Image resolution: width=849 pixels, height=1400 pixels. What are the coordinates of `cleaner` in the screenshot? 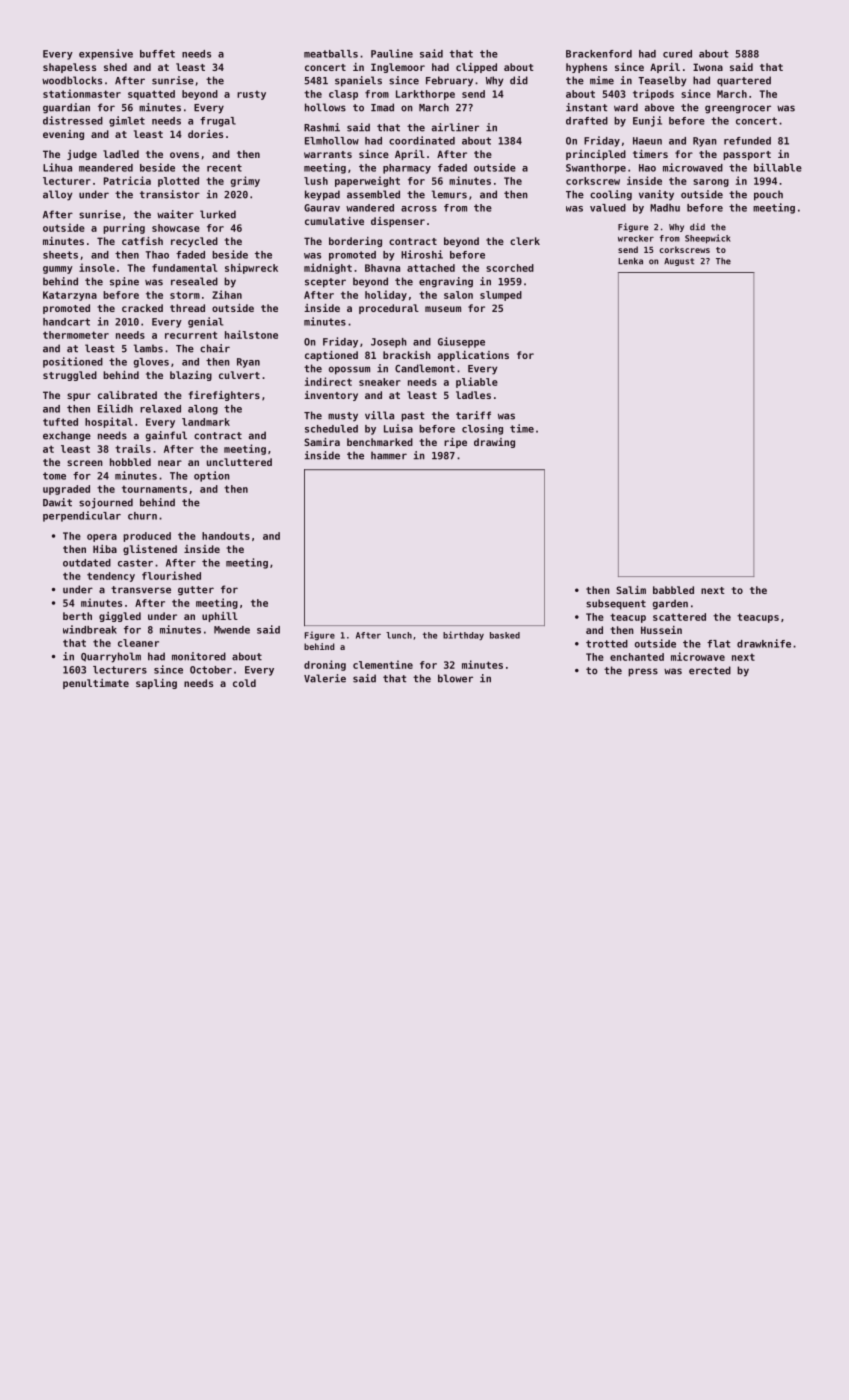 It's located at (138, 643).
